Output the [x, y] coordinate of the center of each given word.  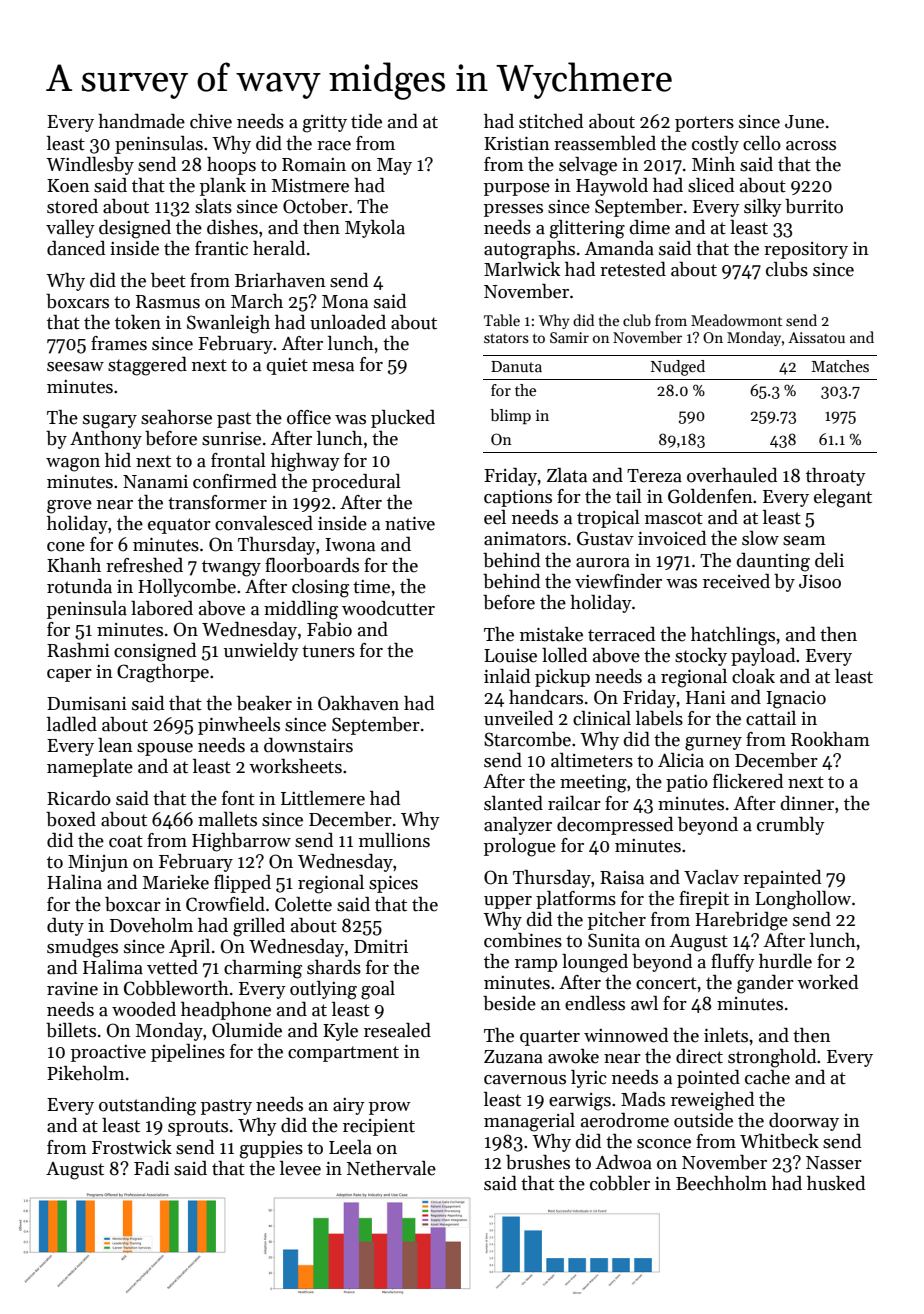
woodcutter [388, 608]
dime [649, 227]
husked [836, 1183]
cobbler [620, 1183]
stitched [551, 121]
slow [760, 538]
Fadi [152, 1168]
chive [211, 121]
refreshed [144, 565]
